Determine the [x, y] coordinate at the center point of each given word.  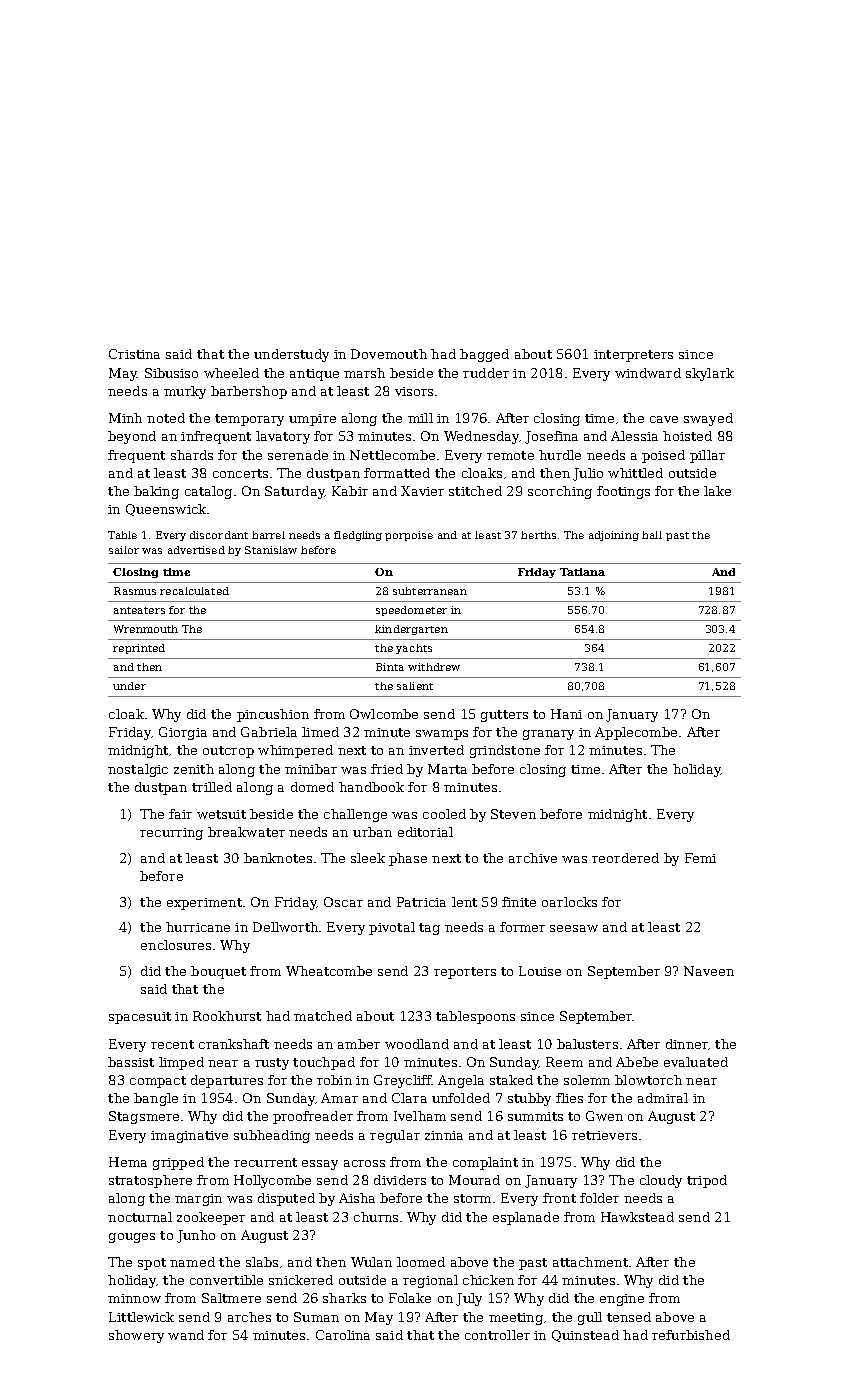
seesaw [574, 928]
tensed [629, 1317]
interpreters [633, 356]
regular [395, 1136]
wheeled [231, 373]
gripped [178, 1163]
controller [497, 1335]
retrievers [604, 1135]
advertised [196, 550]
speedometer [411, 611]
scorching [560, 492]
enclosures [176, 945]
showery [136, 1336]
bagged [484, 355]
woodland [417, 1044]
